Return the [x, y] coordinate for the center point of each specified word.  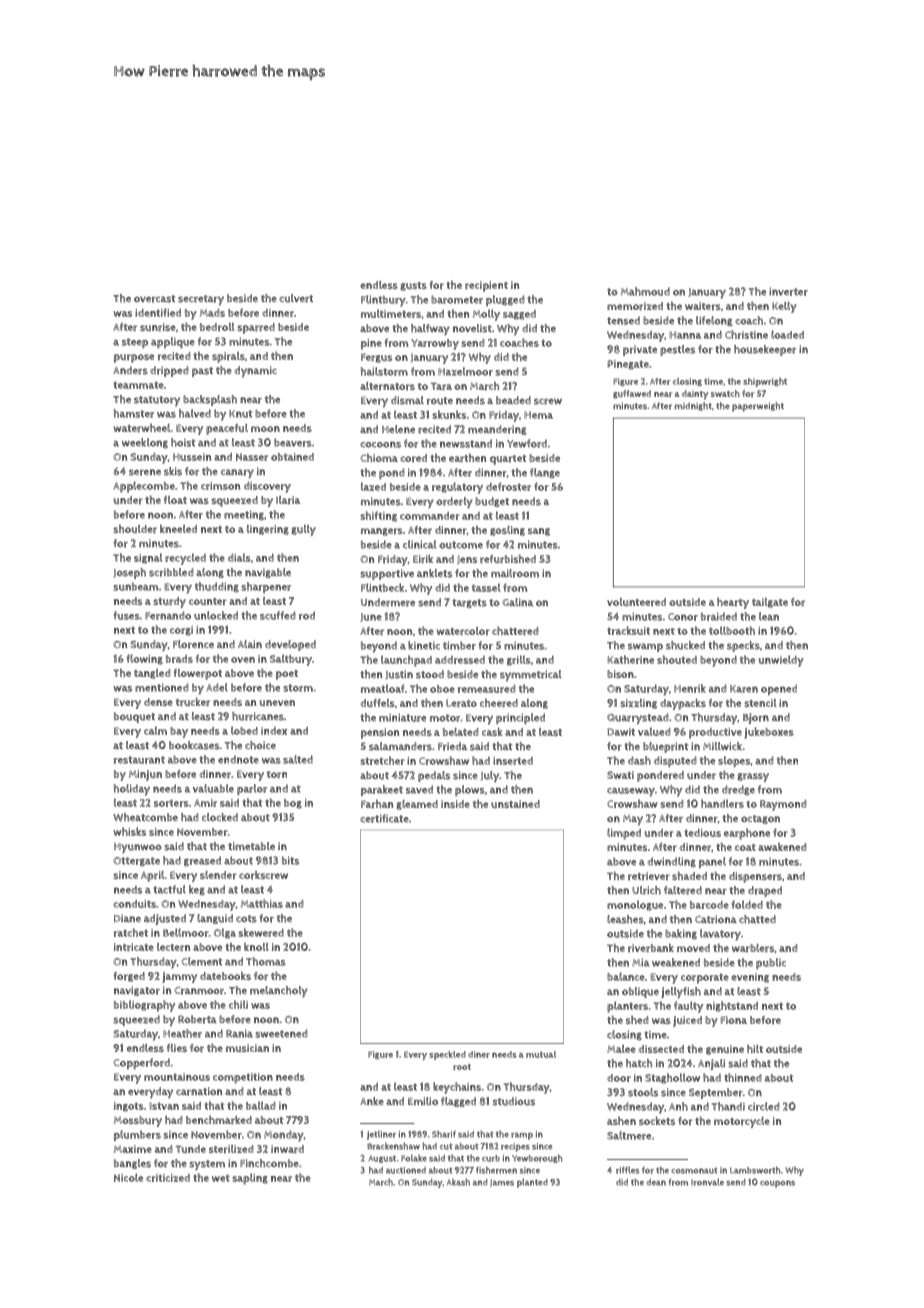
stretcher [382, 760]
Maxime [133, 1149]
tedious [702, 833]
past [202, 372]
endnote [238, 759]
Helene [398, 429]
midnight [693, 406]
